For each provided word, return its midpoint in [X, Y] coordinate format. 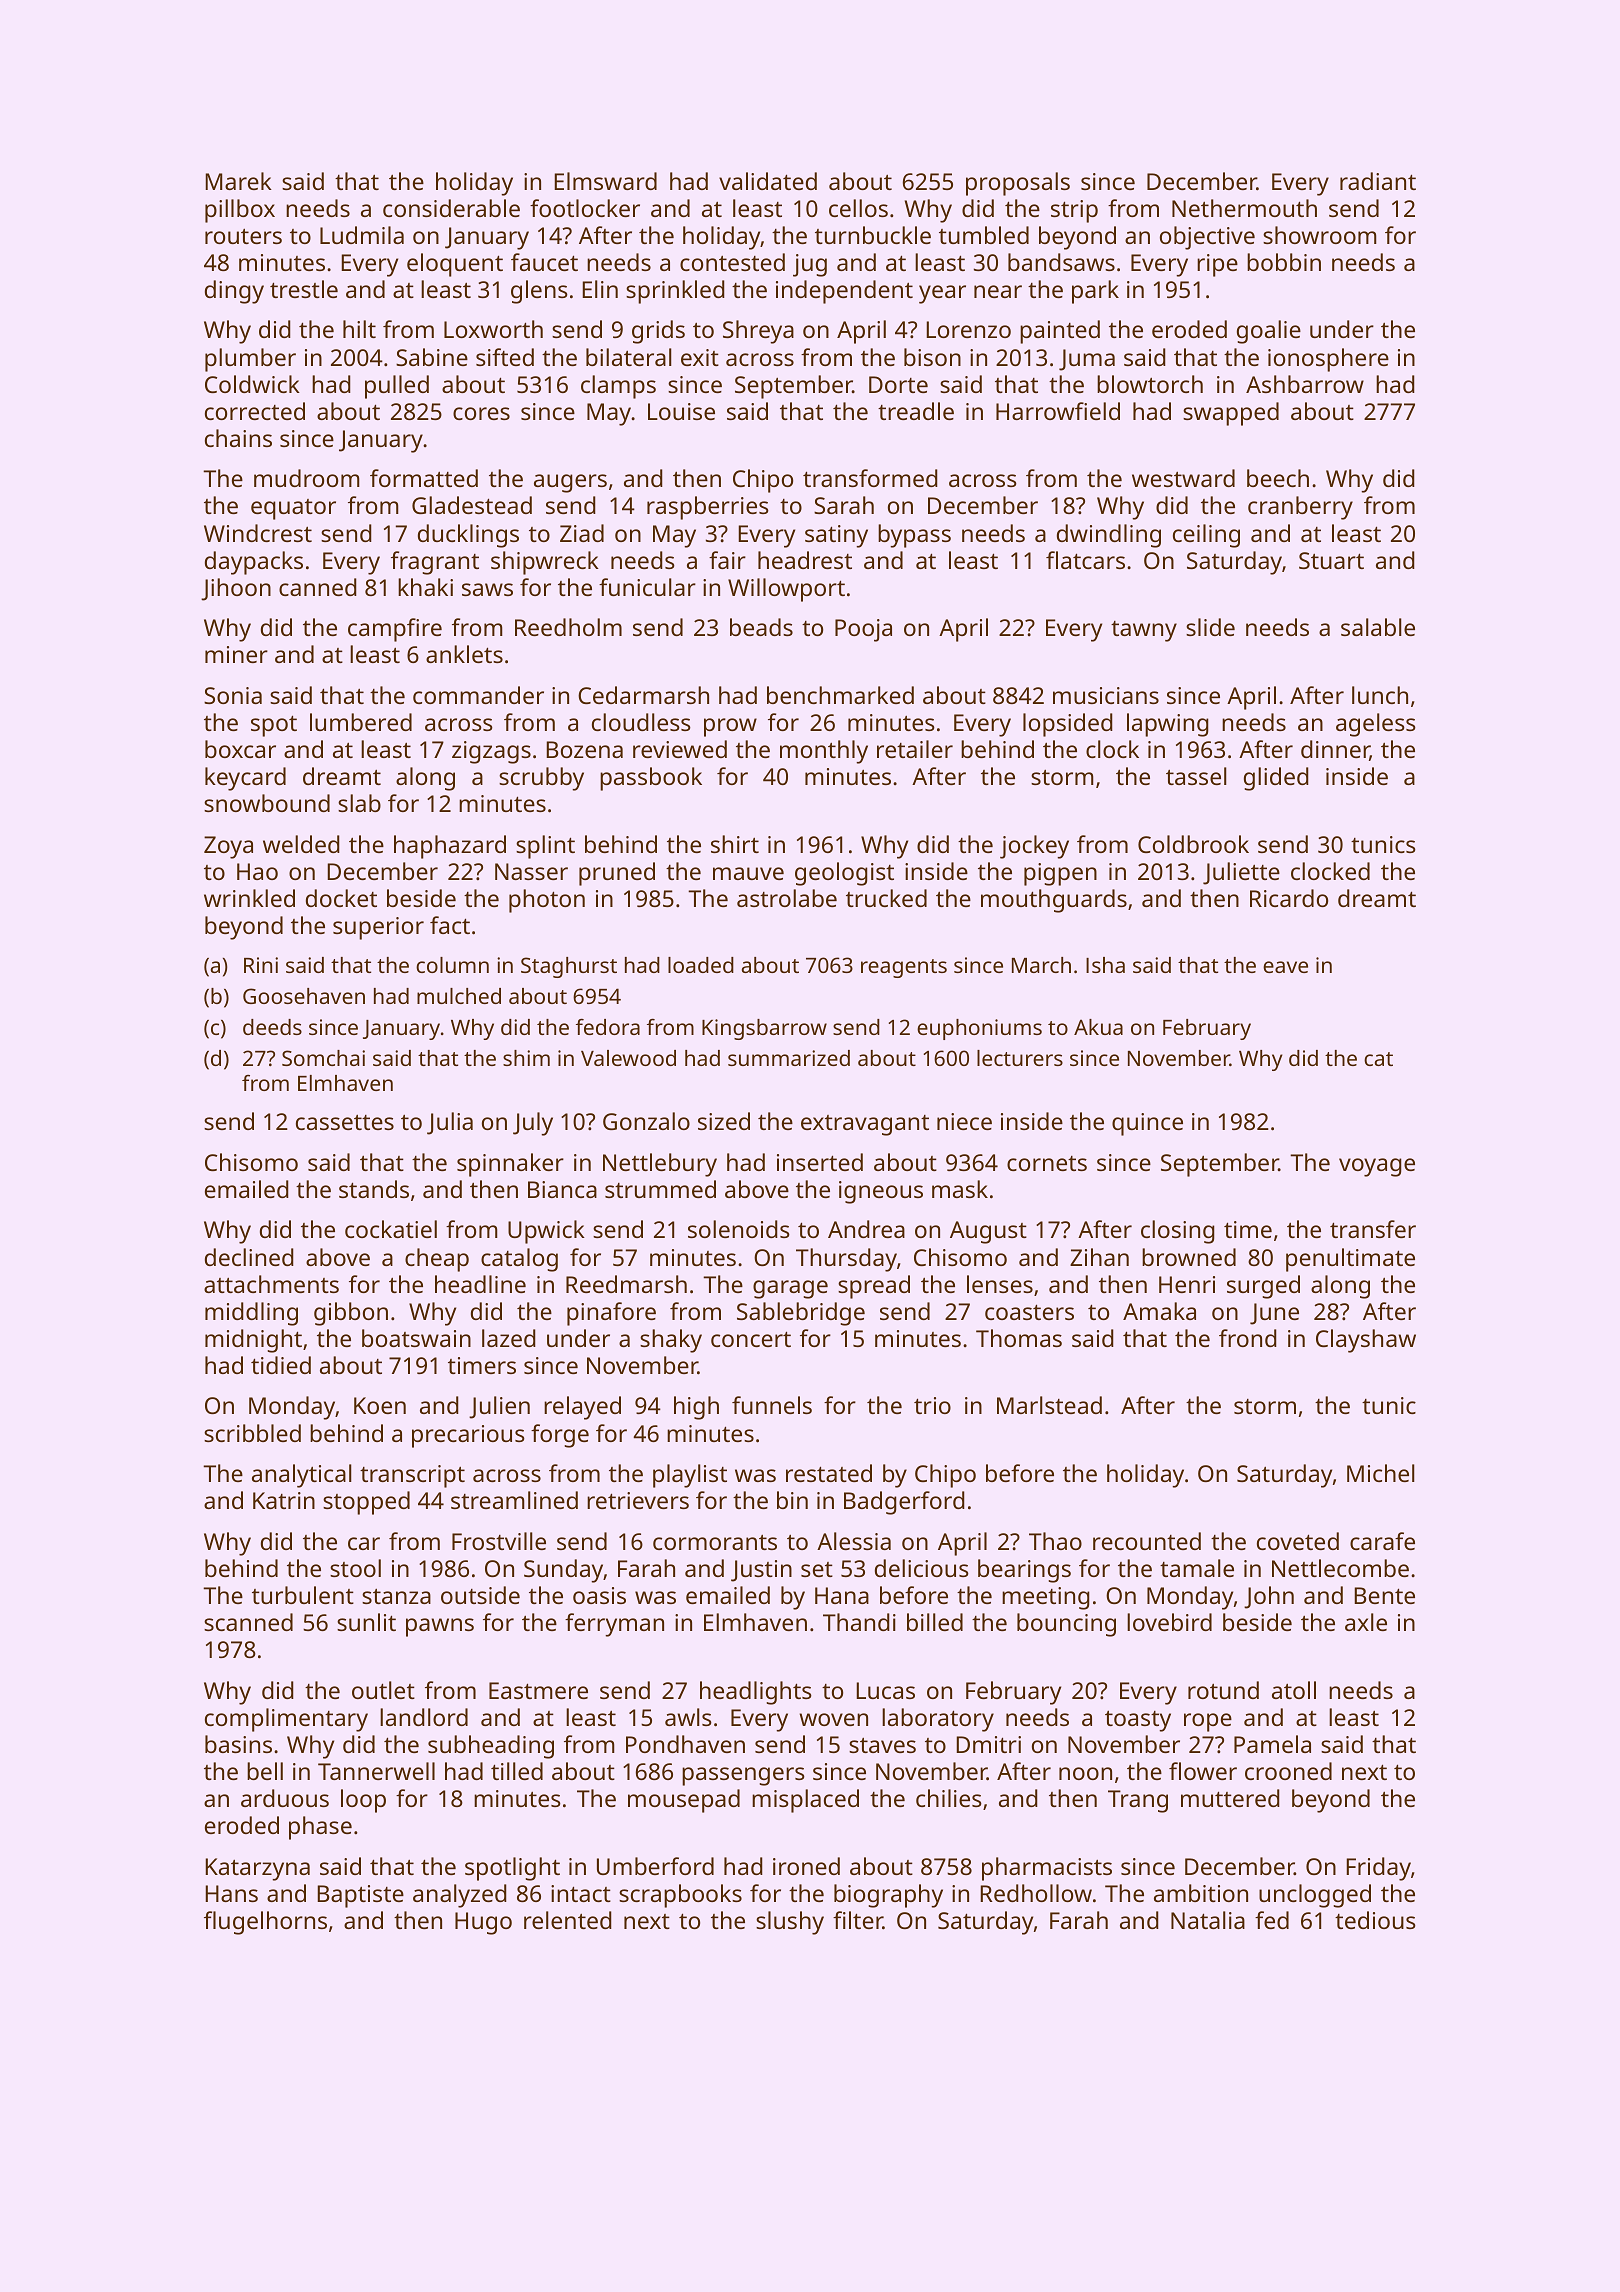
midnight [253, 1341]
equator [293, 509]
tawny [1144, 631]
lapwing [1168, 725]
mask [960, 1189]
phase [320, 1828]
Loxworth [493, 329]
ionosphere [1328, 360]
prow [730, 727]
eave [1285, 967]
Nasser [531, 871]
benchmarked [840, 695]
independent [844, 292]
